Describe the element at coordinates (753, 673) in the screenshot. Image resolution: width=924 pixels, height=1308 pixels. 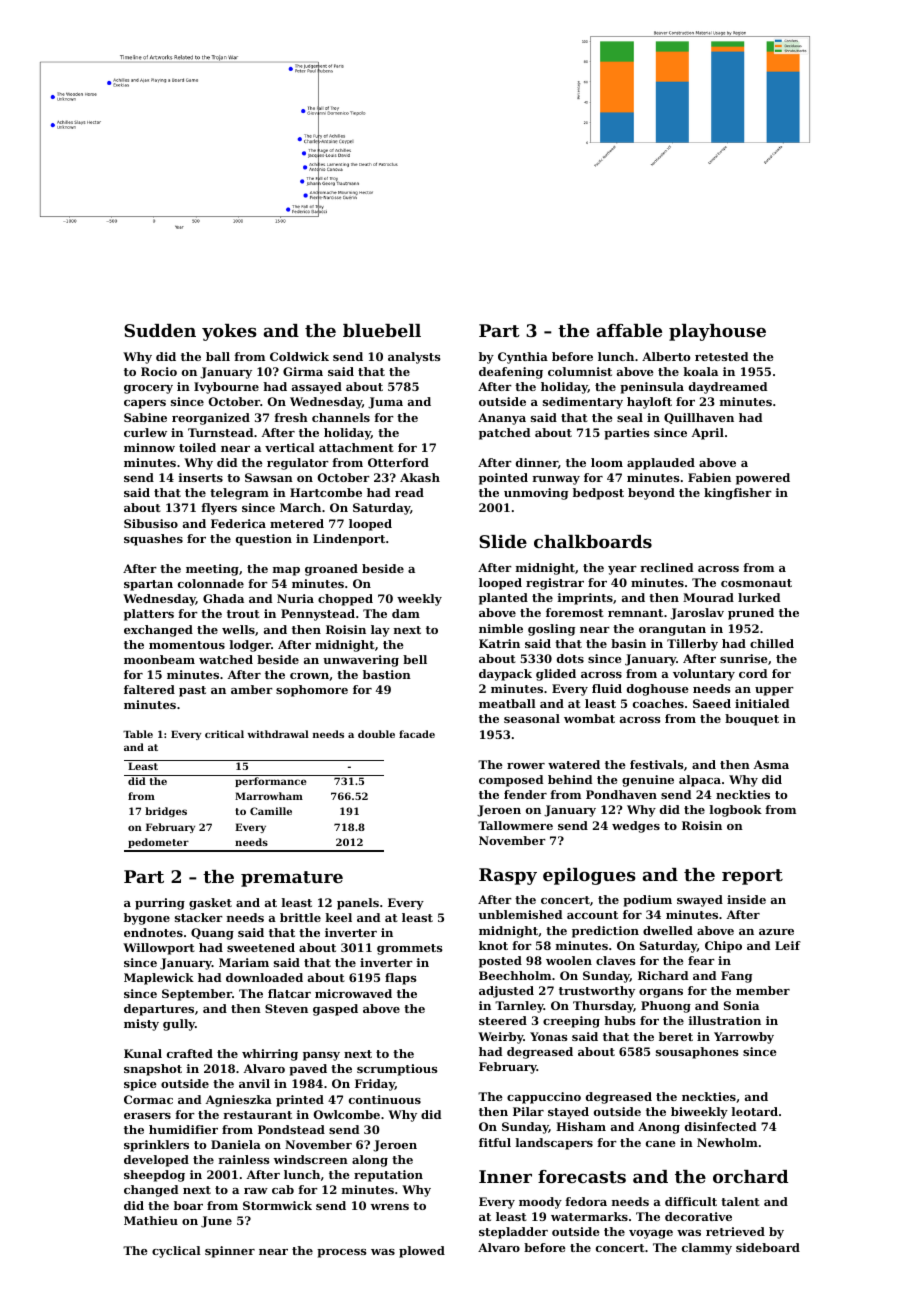
I see `cord` at that location.
